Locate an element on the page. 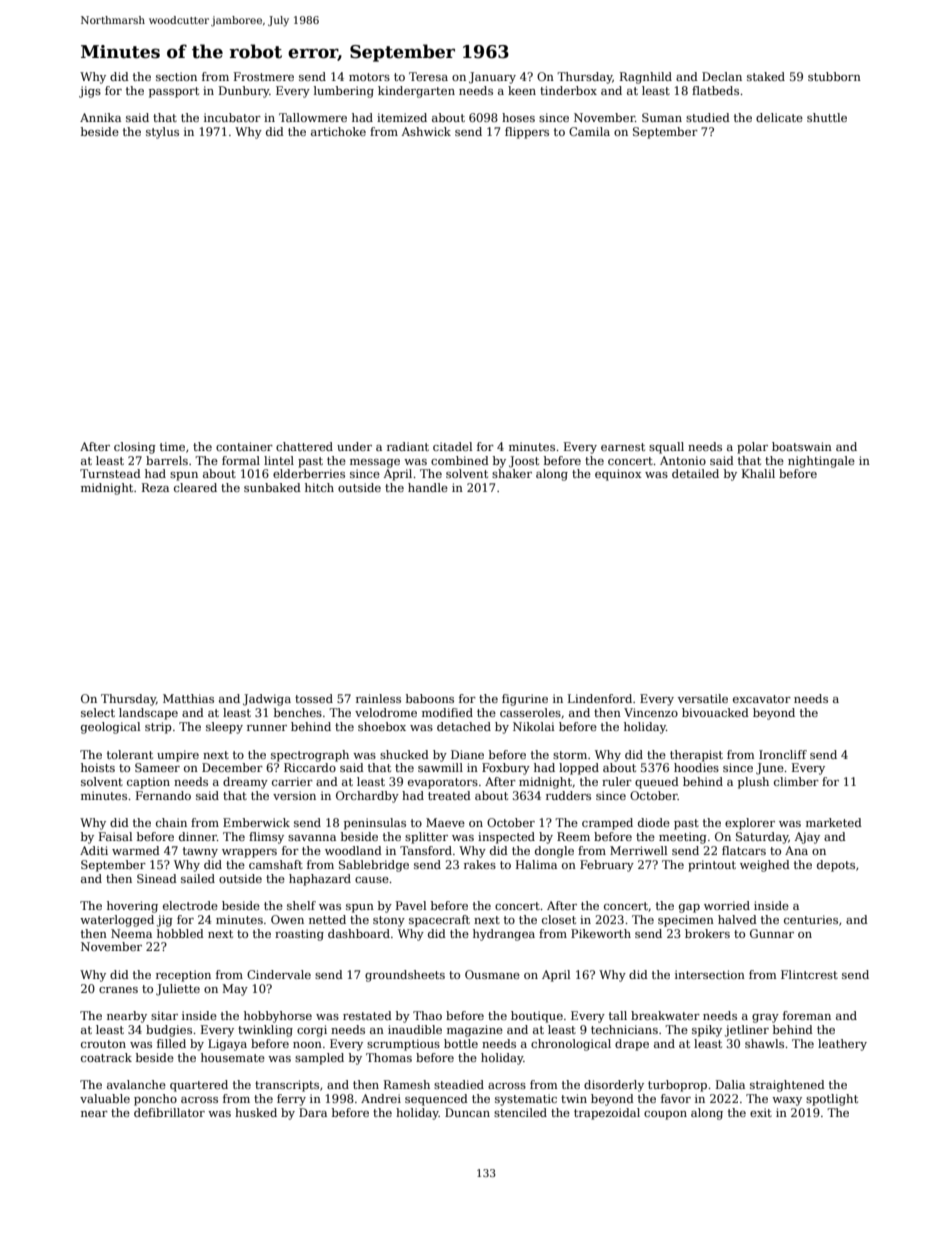 This image has width=952, height=1233. boatswain is located at coordinates (802, 446).
